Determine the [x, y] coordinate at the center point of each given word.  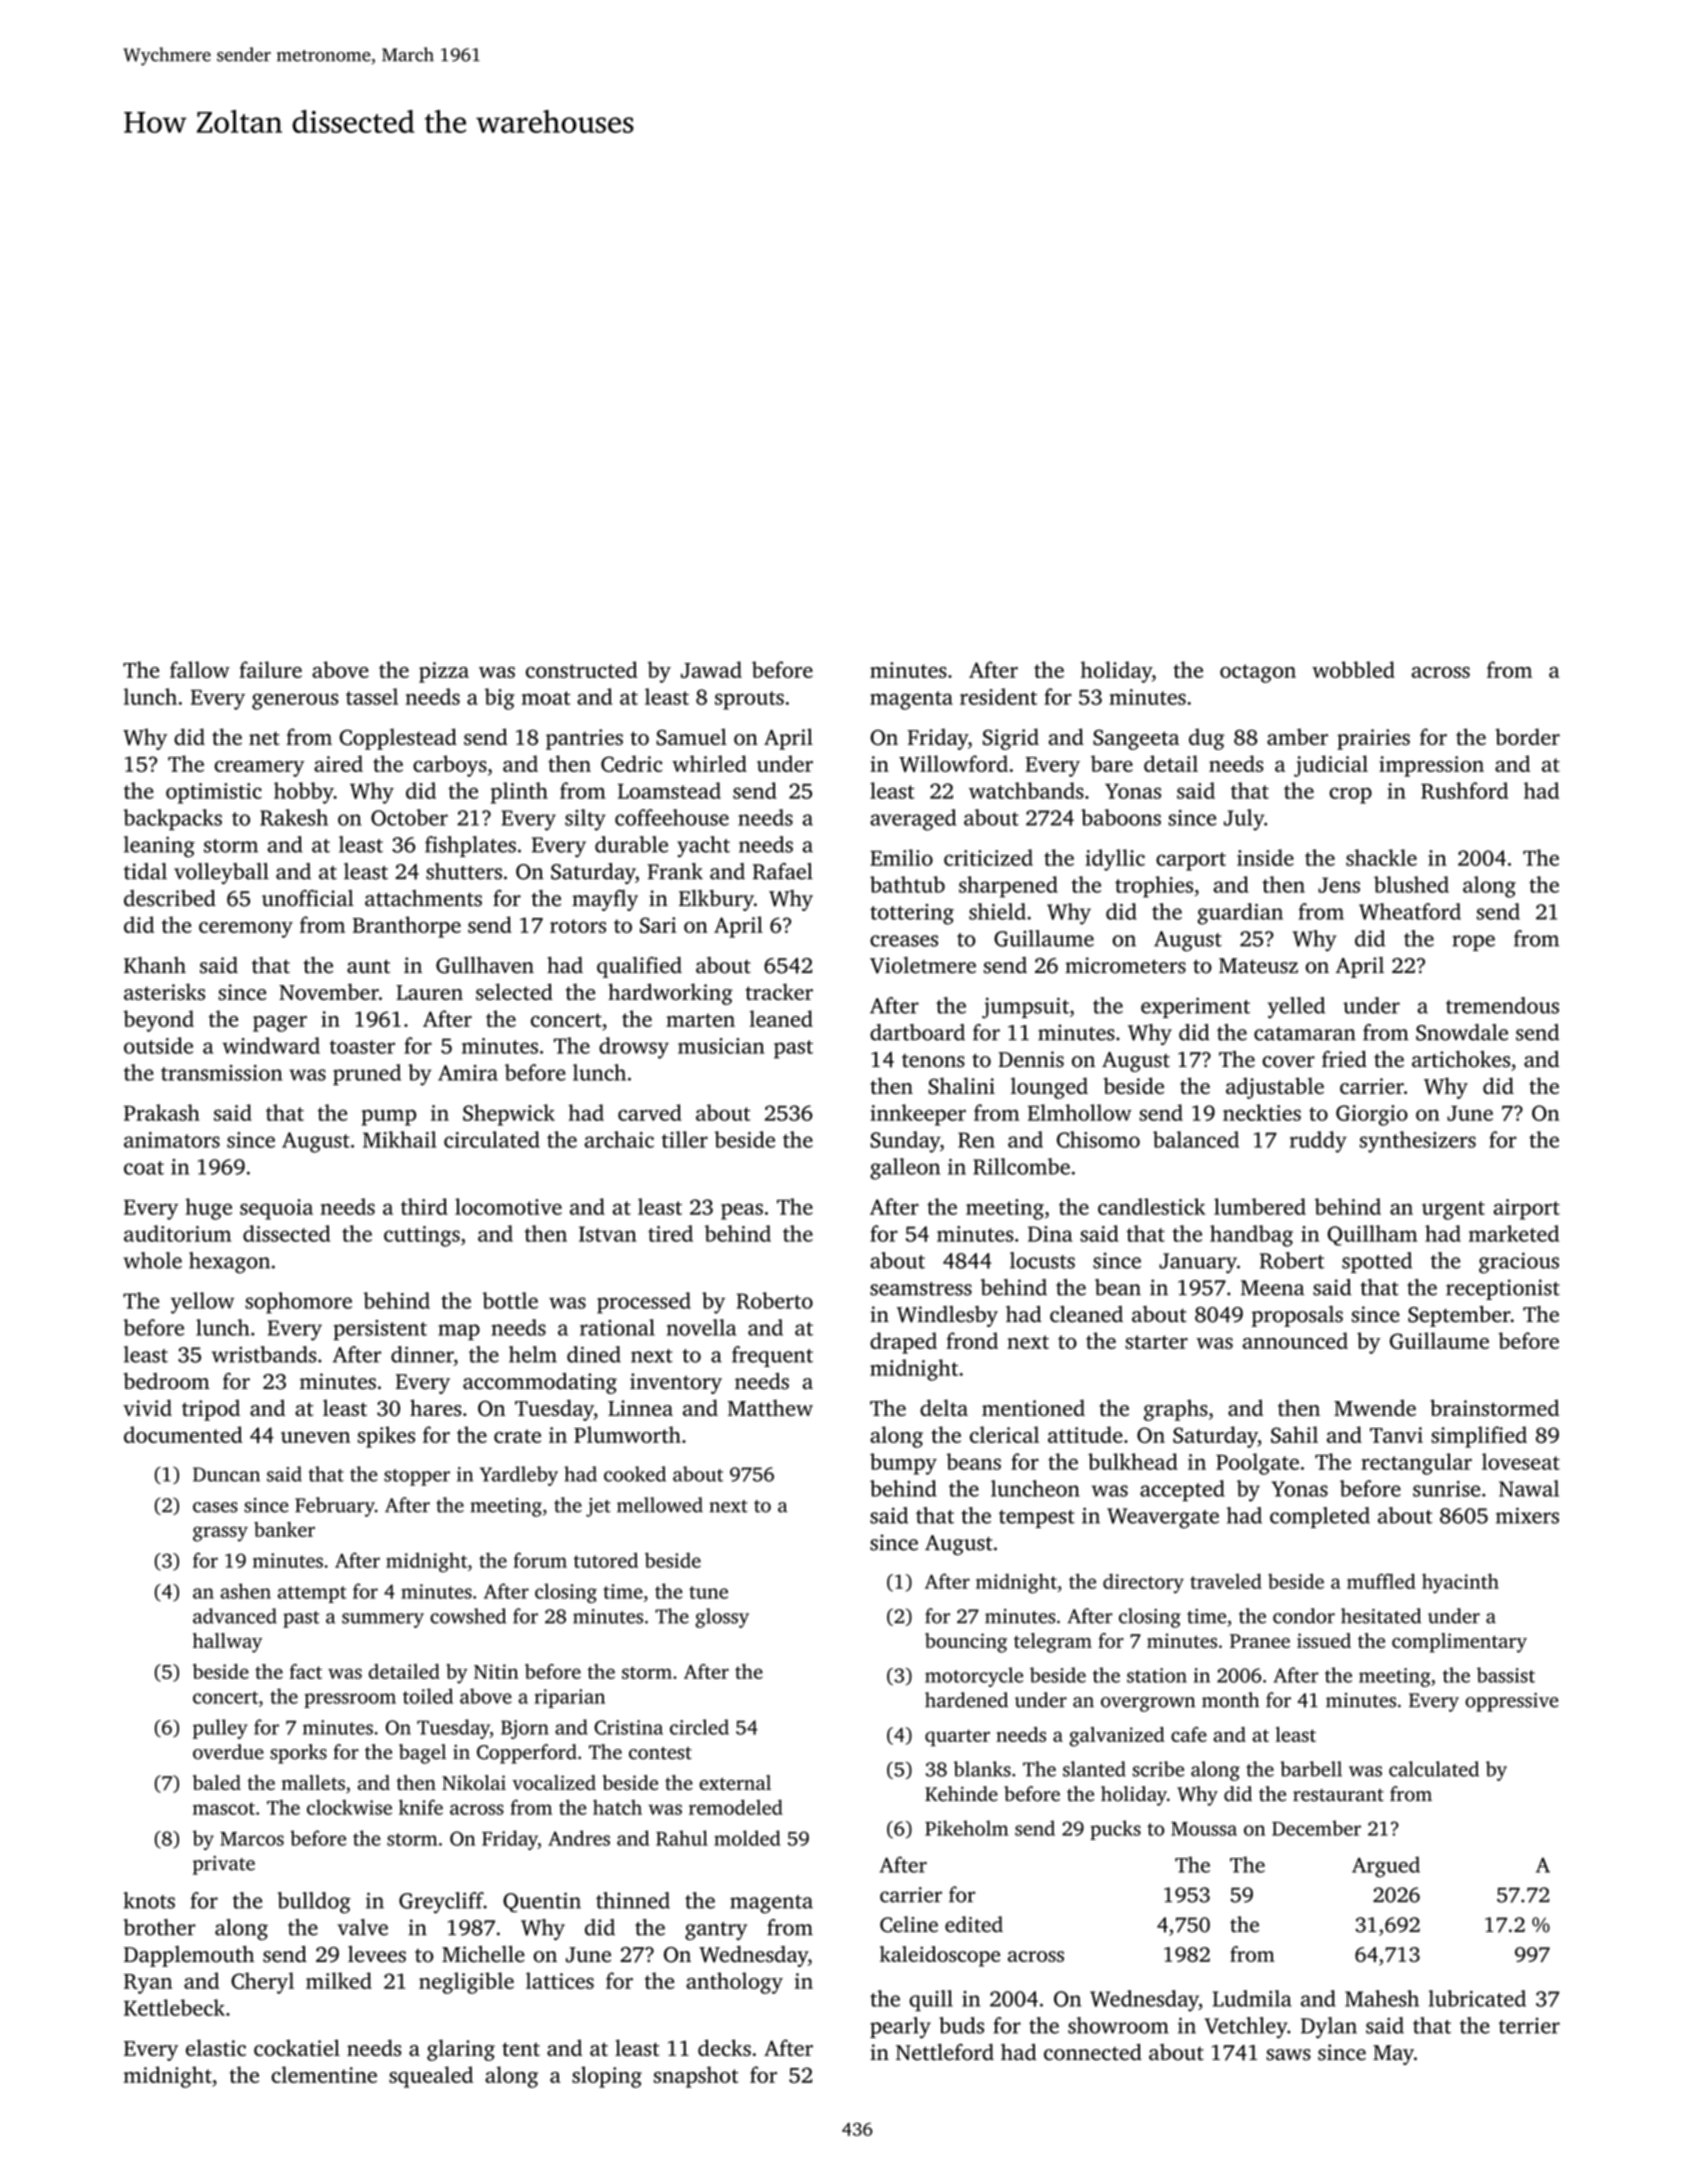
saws [1288, 2055]
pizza [444, 672]
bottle [510, 1300]
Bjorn [525, 1729]
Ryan [148, 1984]
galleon [905, 1169]
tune [708, 1592]
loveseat [1521, 1461]
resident [998, 696]
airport [1527, 1209]
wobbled [1353, 669]
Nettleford [945, 2052]
